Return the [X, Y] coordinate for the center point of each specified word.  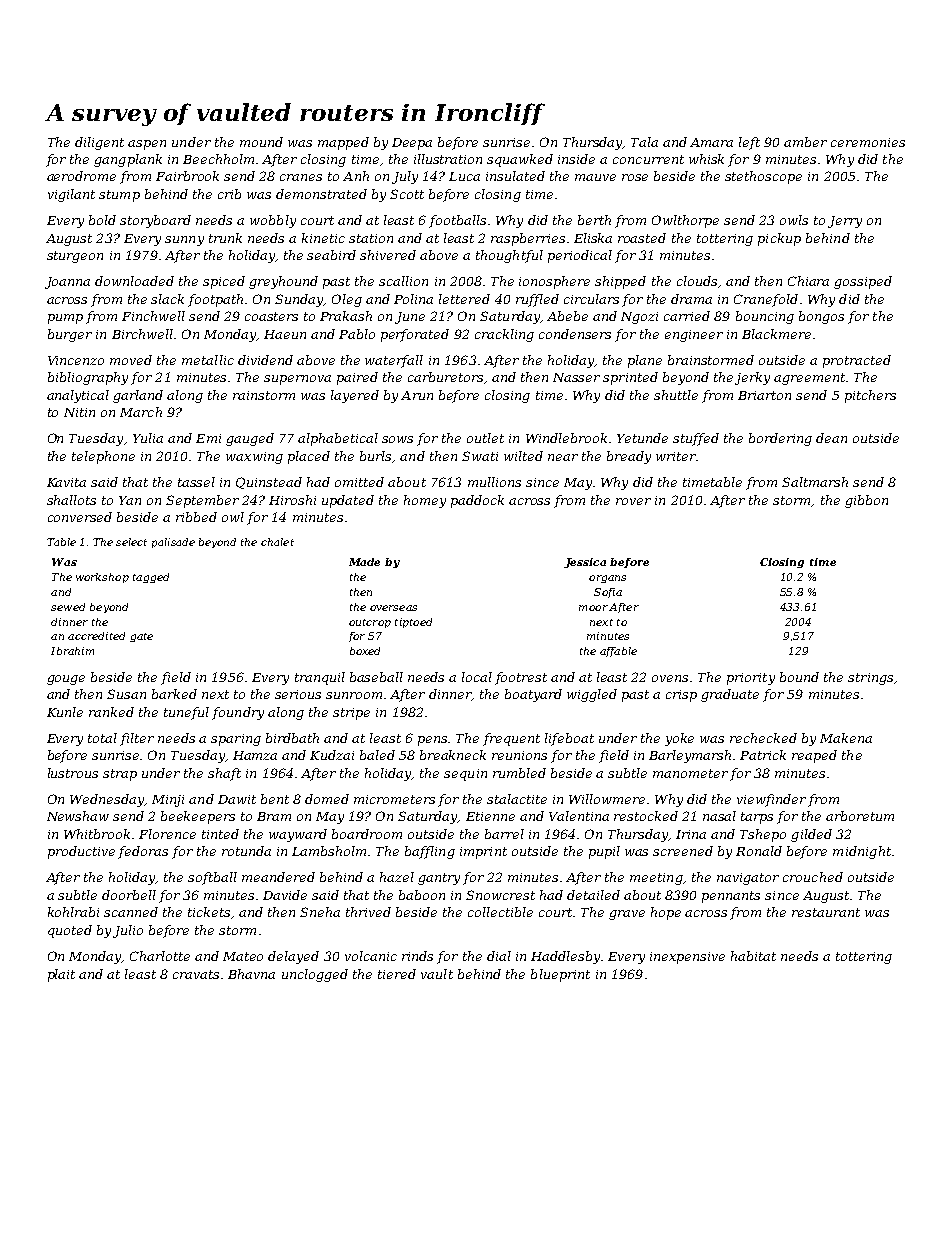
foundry [238, 713]
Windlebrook [566, 438]
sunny [184, 241]
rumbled [519, 773]
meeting [656, 879]
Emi [208, 438]
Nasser [576, 377]
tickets [209, 912]
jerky [752, 378]
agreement [809, 379]
